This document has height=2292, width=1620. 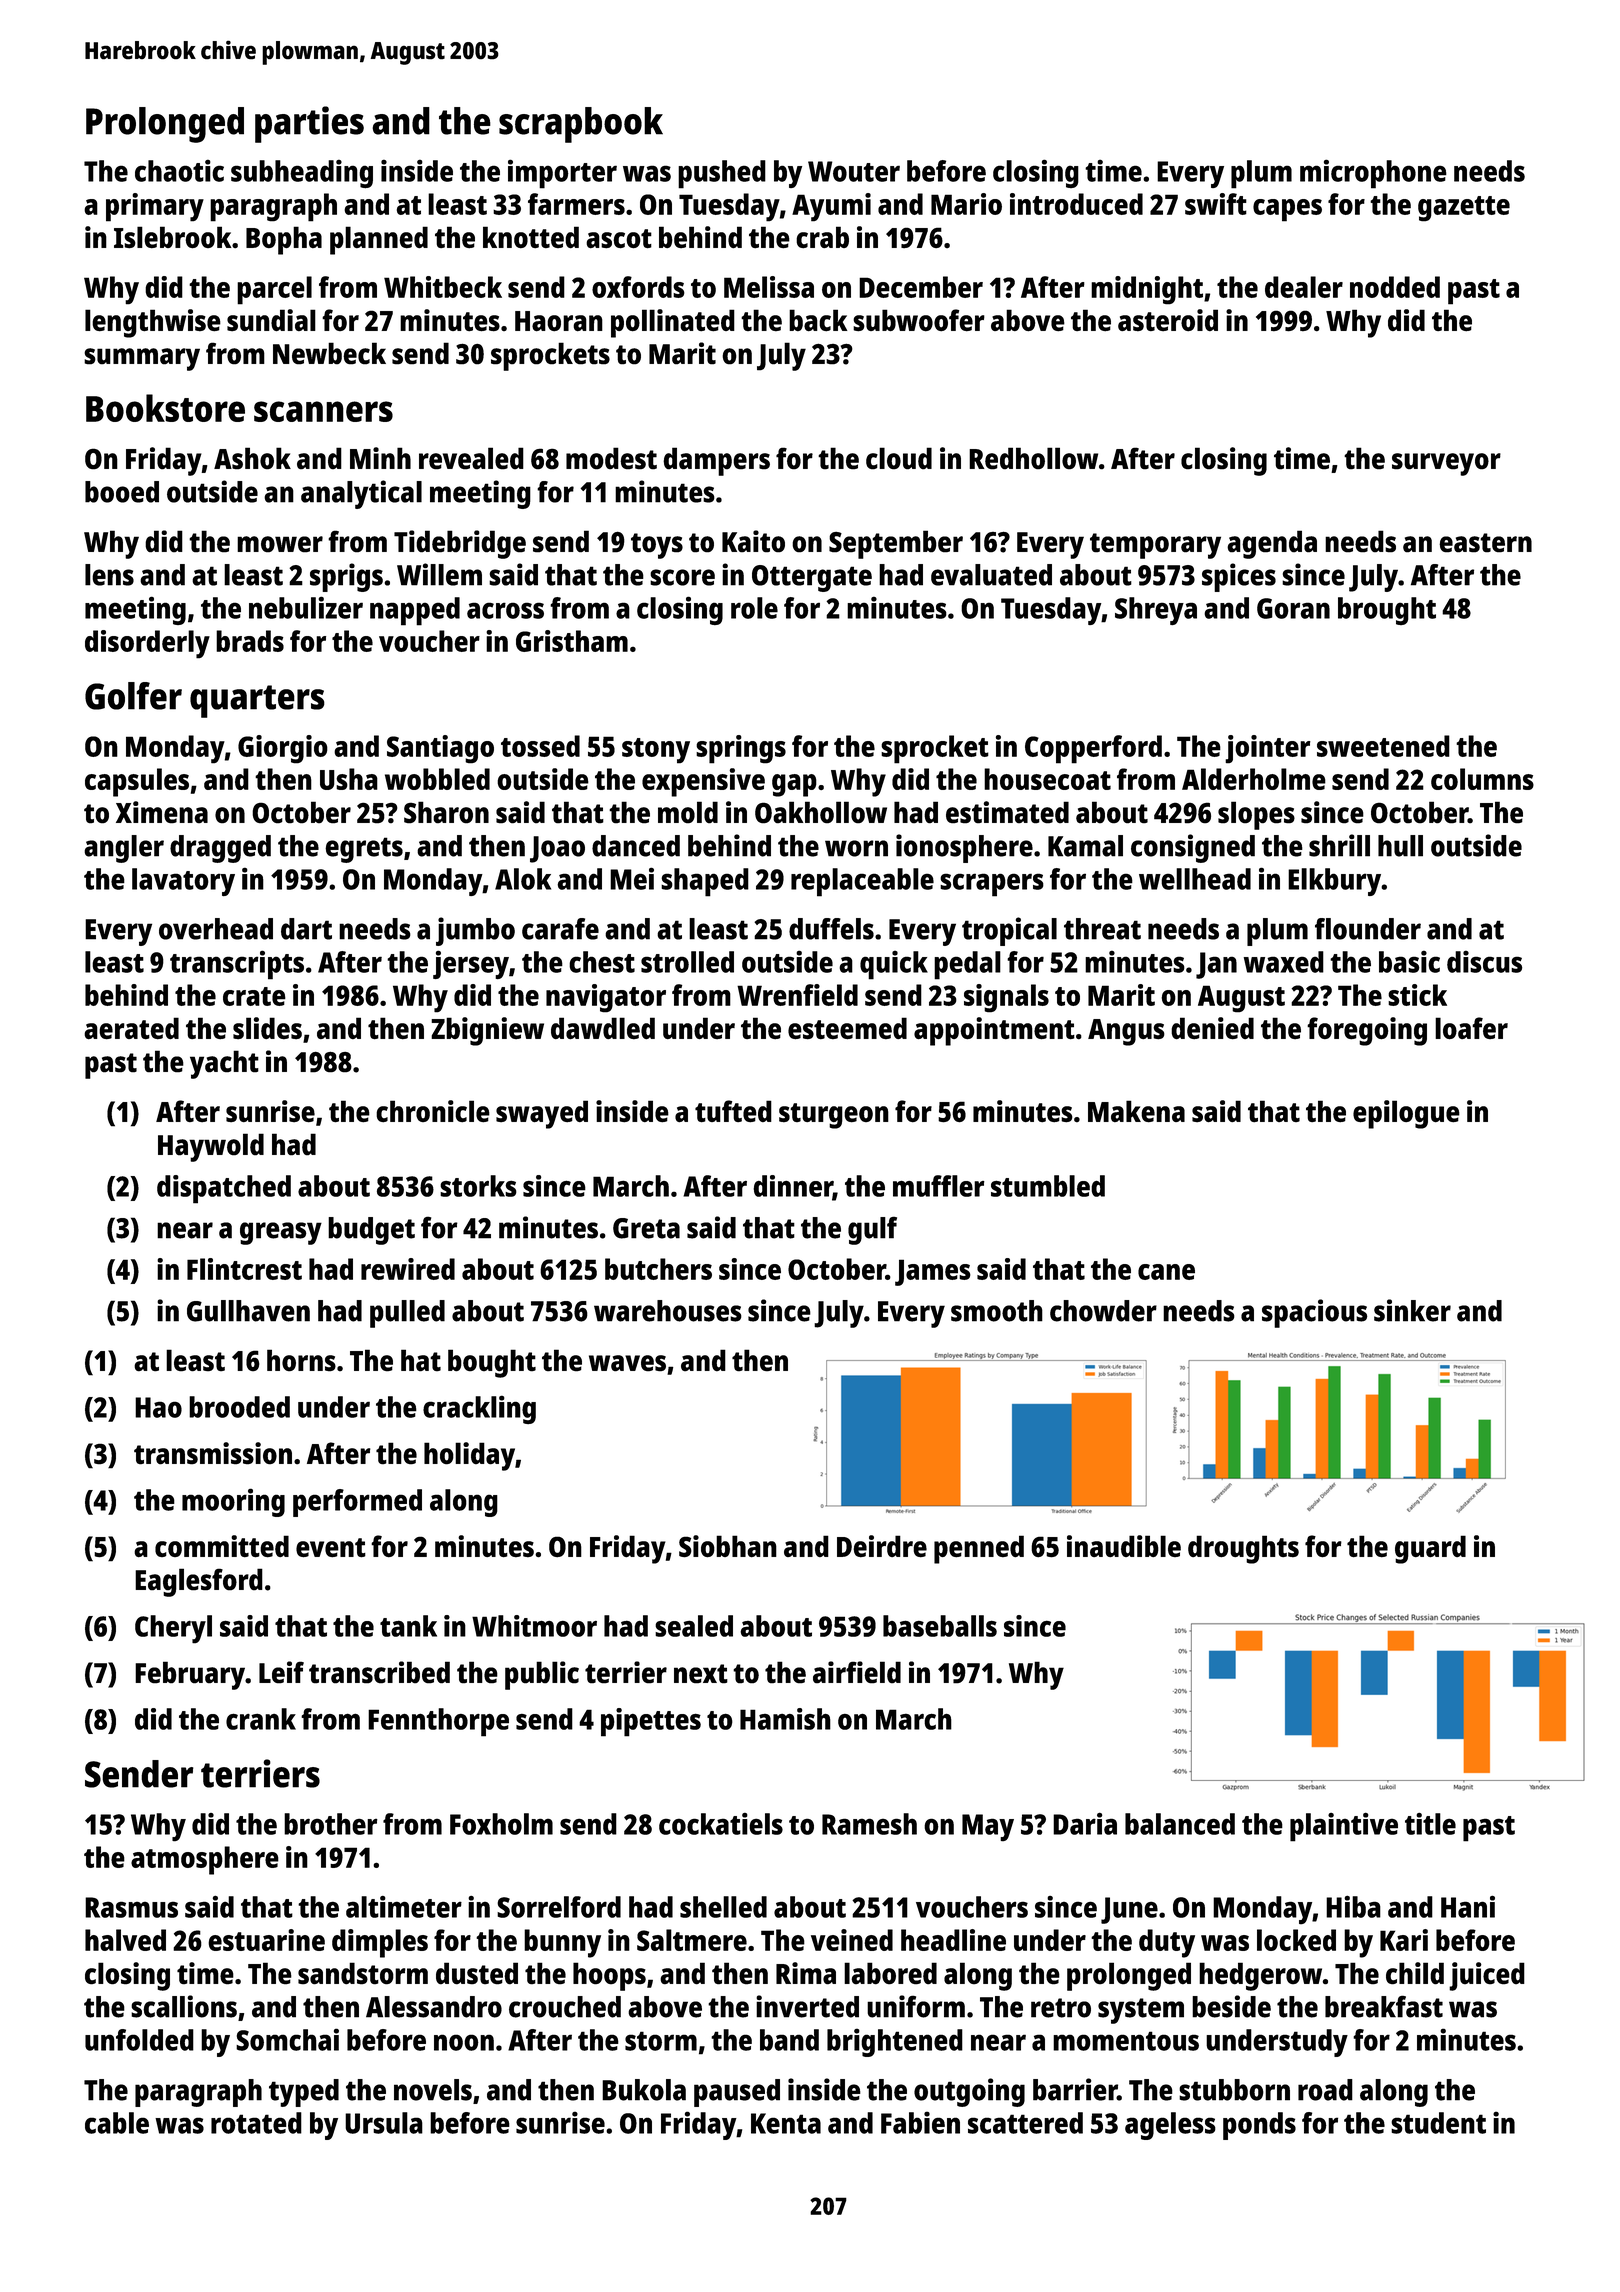 What do you see at coordinates (1373, 174) in the document?
I see `microphone` at bounding box center [1373, 174].
